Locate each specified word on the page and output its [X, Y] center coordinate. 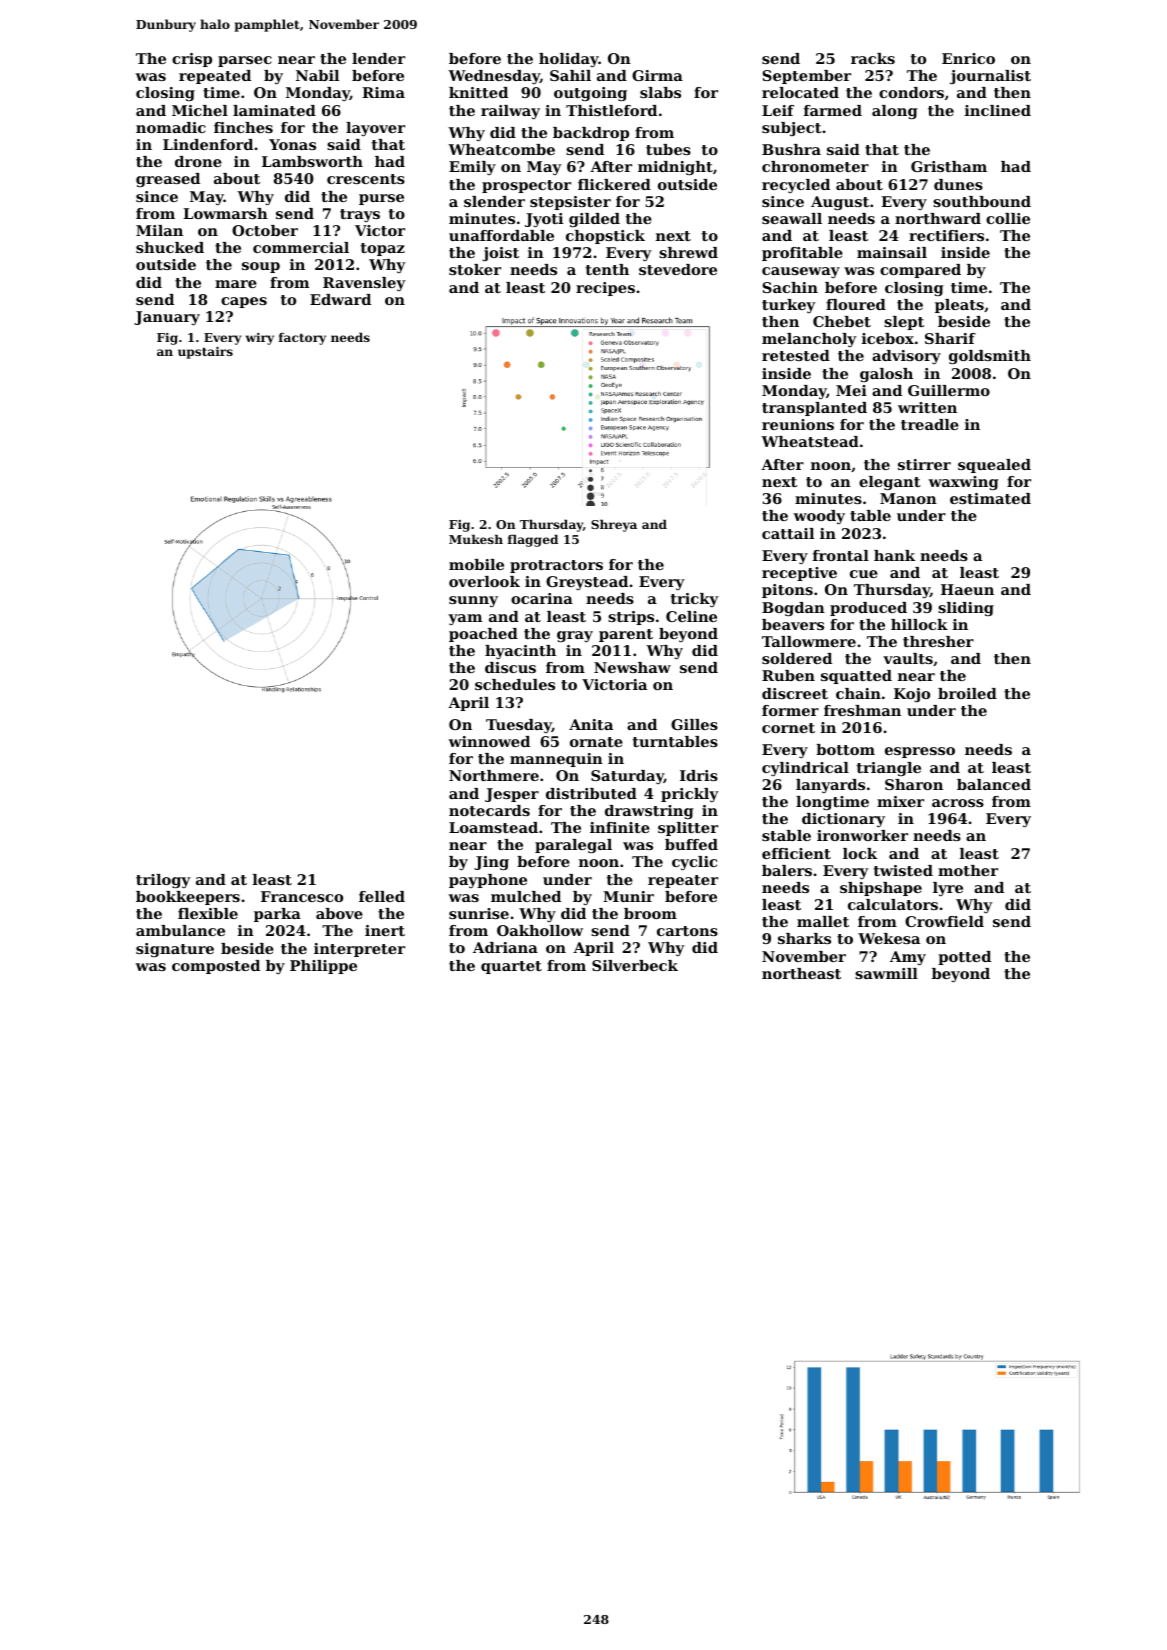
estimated [990, 498]
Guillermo [949, 390]
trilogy [163, 881]
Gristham [949, 166]
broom [650, 913]
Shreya [614, 525]
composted [216, 967]
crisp [192, 60]
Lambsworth [312, 161]
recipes [605, 289]
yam [465, 619]
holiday [569, 60]
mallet [823, 921]
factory [302, 339]
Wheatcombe [501, 149]
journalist [990, 77]
